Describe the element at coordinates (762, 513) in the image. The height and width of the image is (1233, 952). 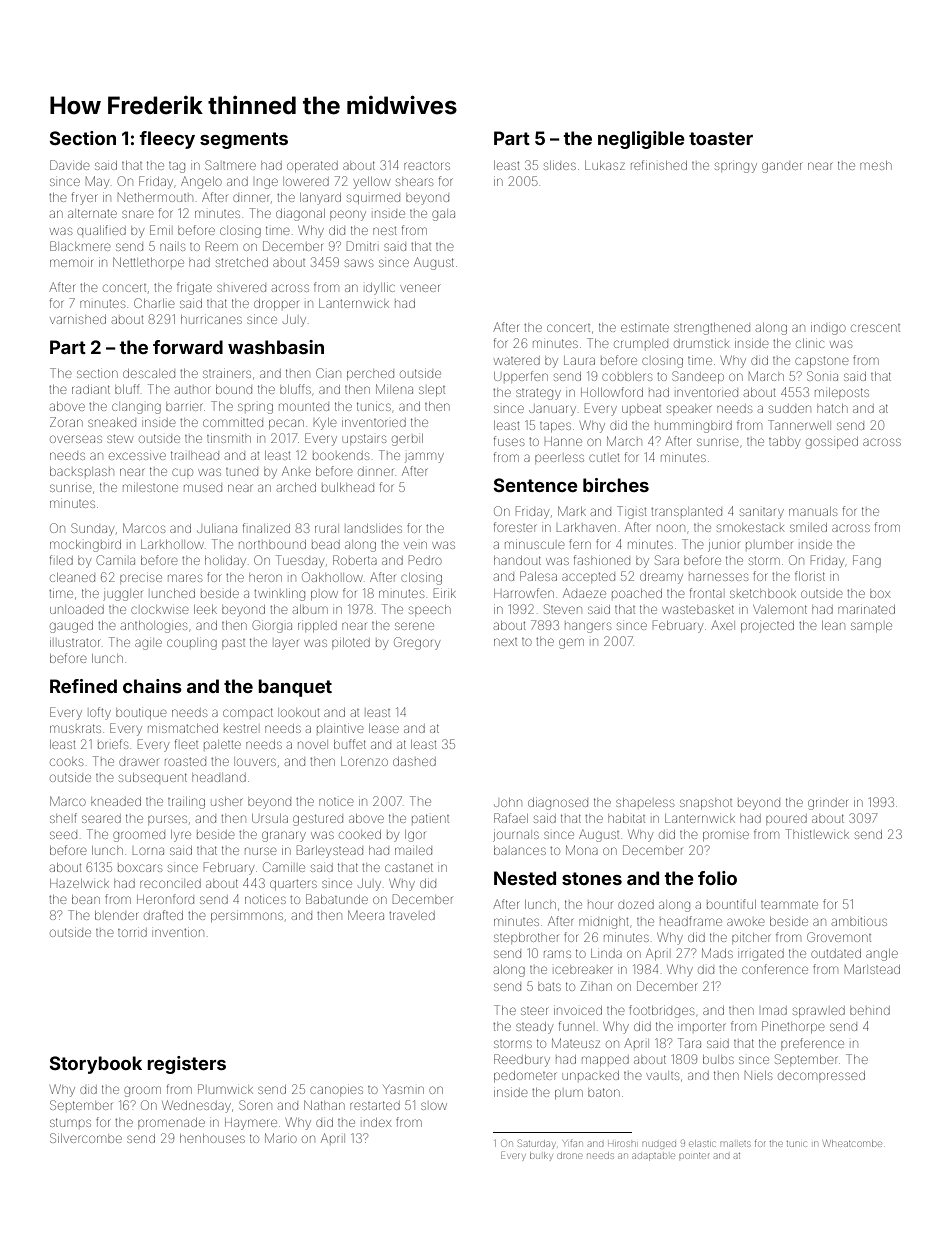
I see `sanitary` at that location.
